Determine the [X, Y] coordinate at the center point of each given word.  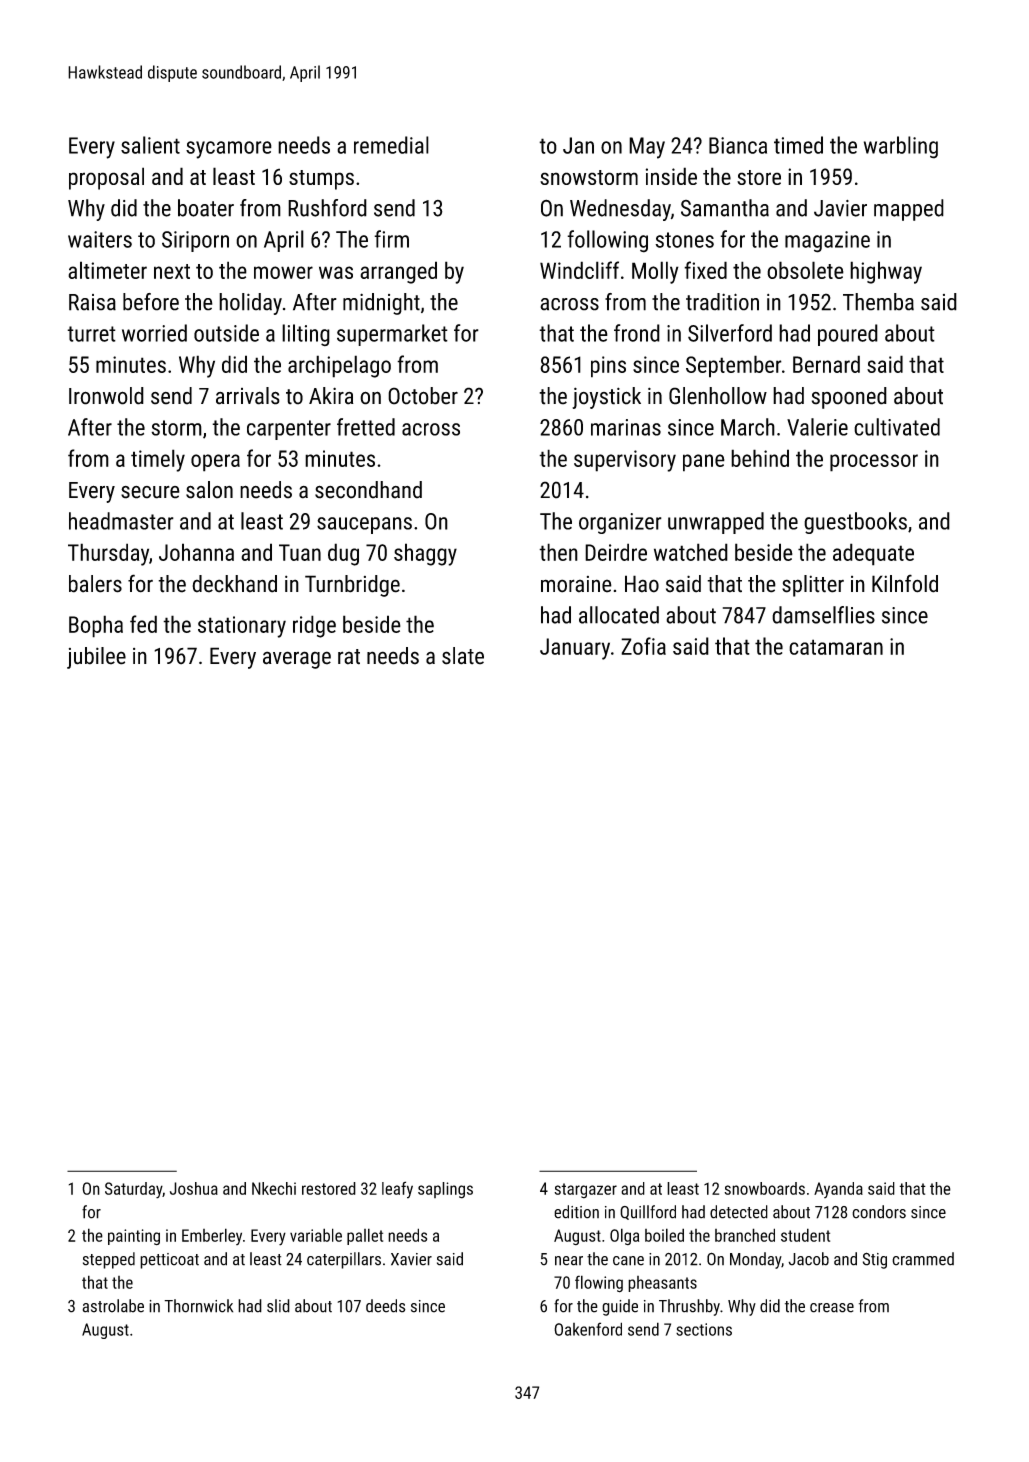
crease [832, 1308]
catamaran [836, 647]
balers [95, 584]
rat [349, 657]
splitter [813, 586]
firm [391, 239]
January [575, 649]
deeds [386, 1306]
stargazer [585, 1191]
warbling [901, 147]
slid [278, 1306]
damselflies [823, 615]
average [297, 660]
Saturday [133, 1190]
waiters [100, 239]
